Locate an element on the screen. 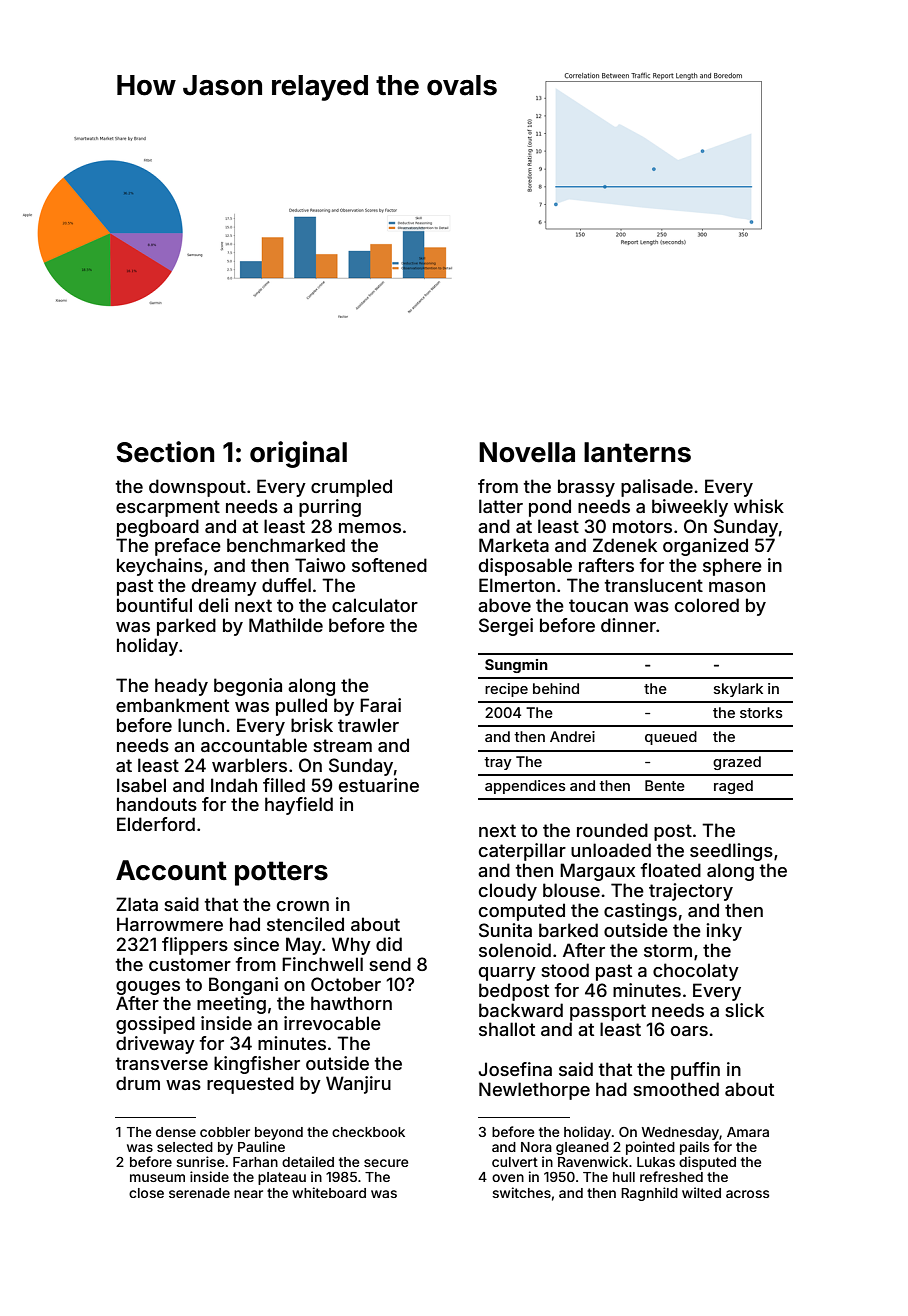 The image size is (908, 1316). computed is located at coordinates (522, 912).
